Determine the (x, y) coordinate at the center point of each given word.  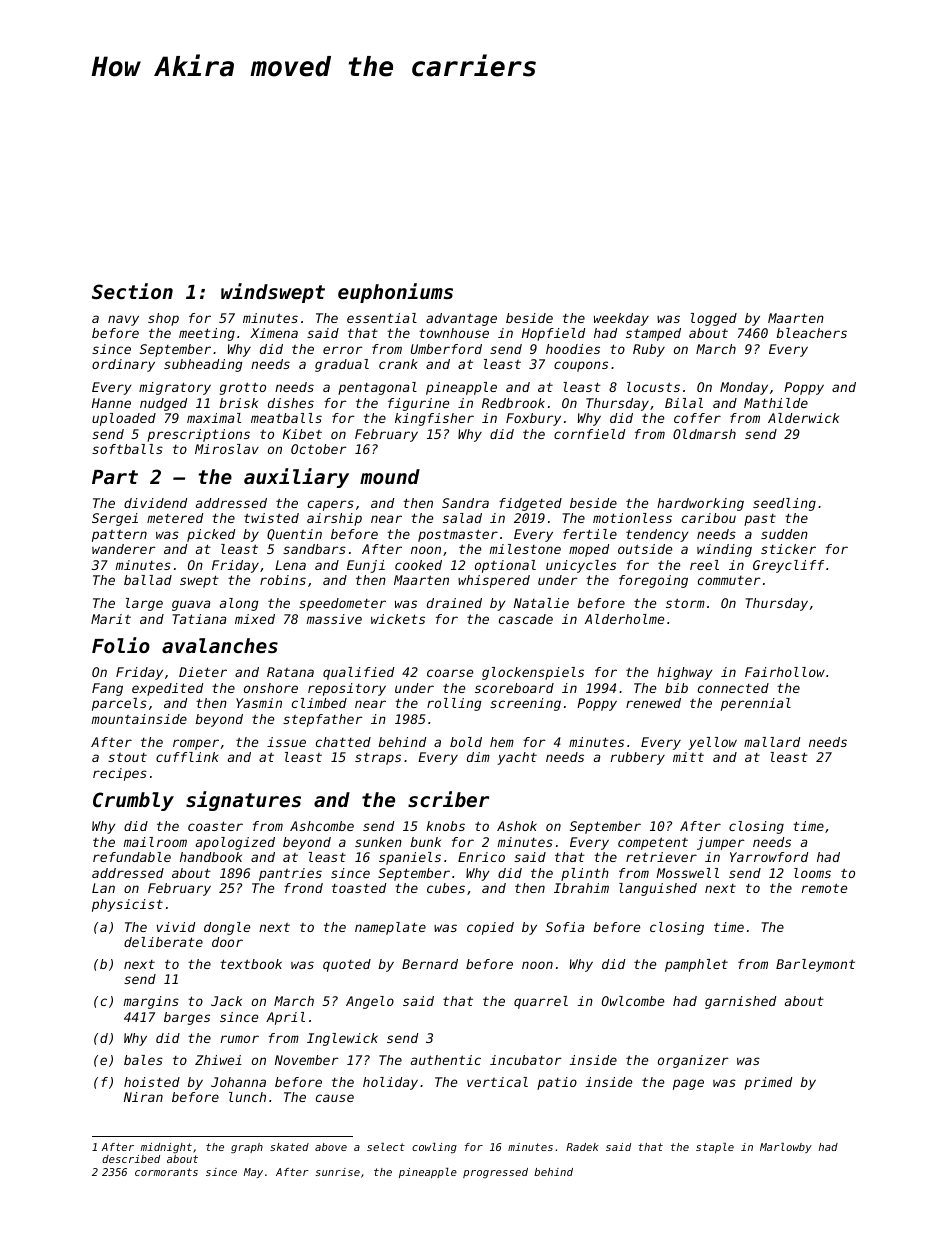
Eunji (366, 566)
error (343, 350)
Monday (744, 388)
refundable (132, 857)
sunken (378, 842)
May (253, 1173)
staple (715, 1148)
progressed (495, 1173)
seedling (784, 504)
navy (123, 320)
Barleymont (815, 965)
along (239, 604)
